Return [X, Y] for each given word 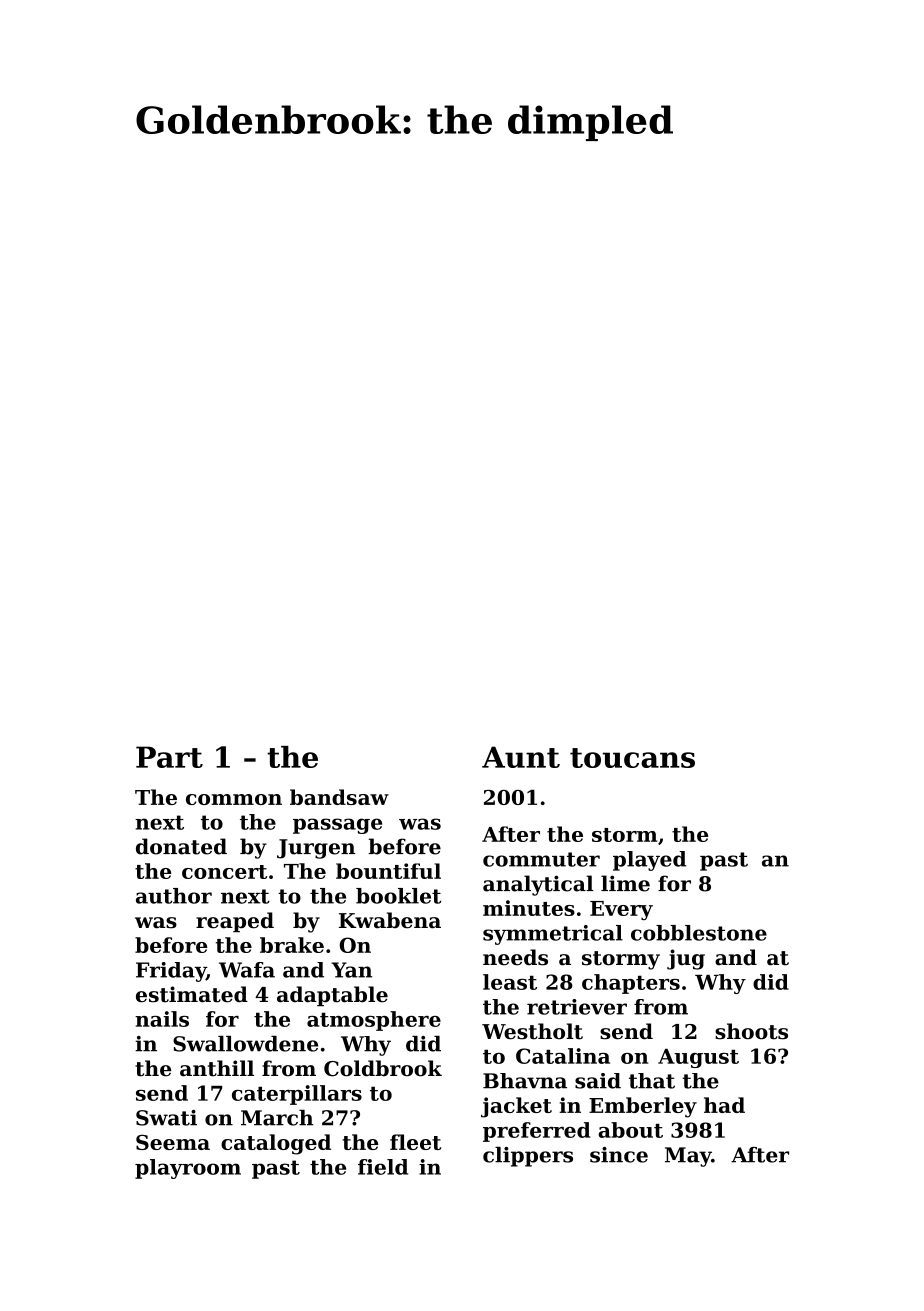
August [698, 1058]
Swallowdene [245, 1044]
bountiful [388, 871]
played [649, 861]
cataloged [276, 1144]
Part [169, 757]
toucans [632, 758]
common [234, 799]
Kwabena [390, 920]
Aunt [521, 757]
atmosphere [374, 1021]
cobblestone [699, 933]
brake [292, 945]
